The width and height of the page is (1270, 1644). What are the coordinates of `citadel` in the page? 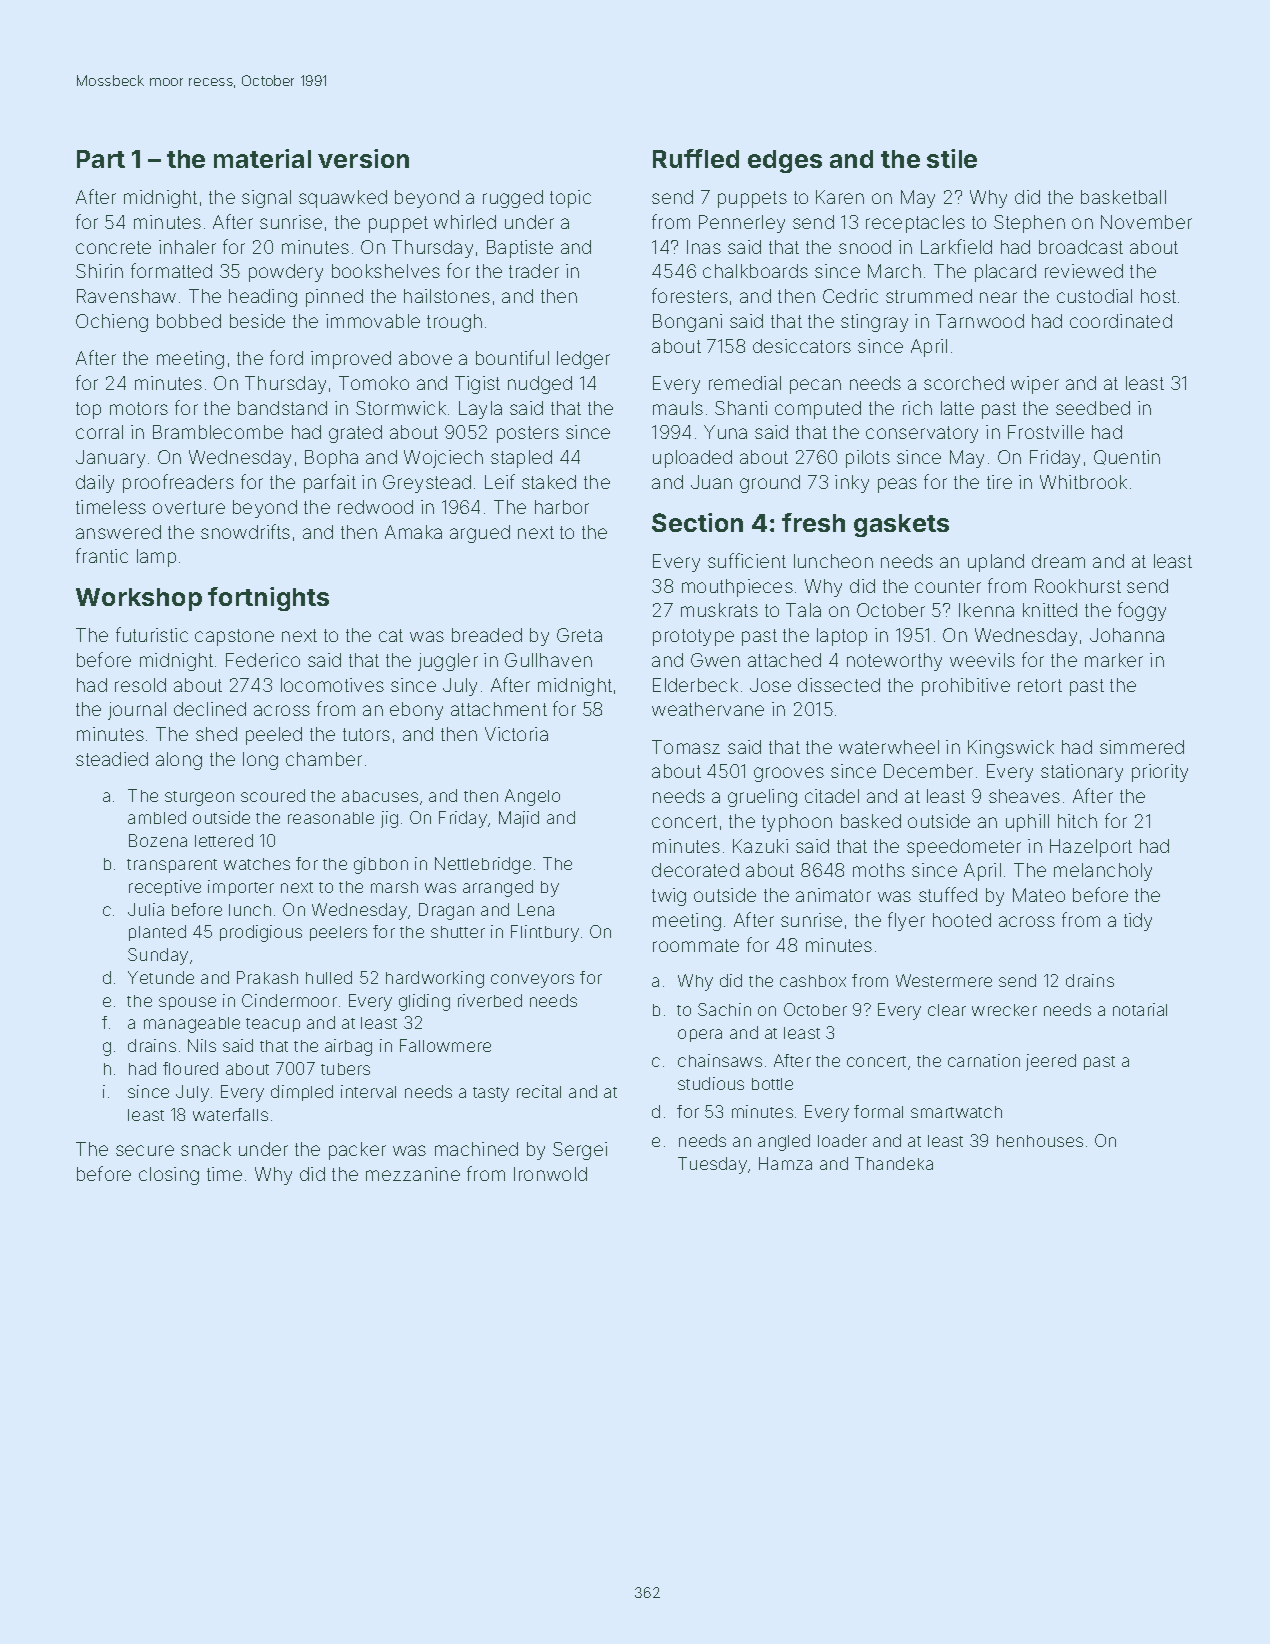 It's located at (832, 796).
